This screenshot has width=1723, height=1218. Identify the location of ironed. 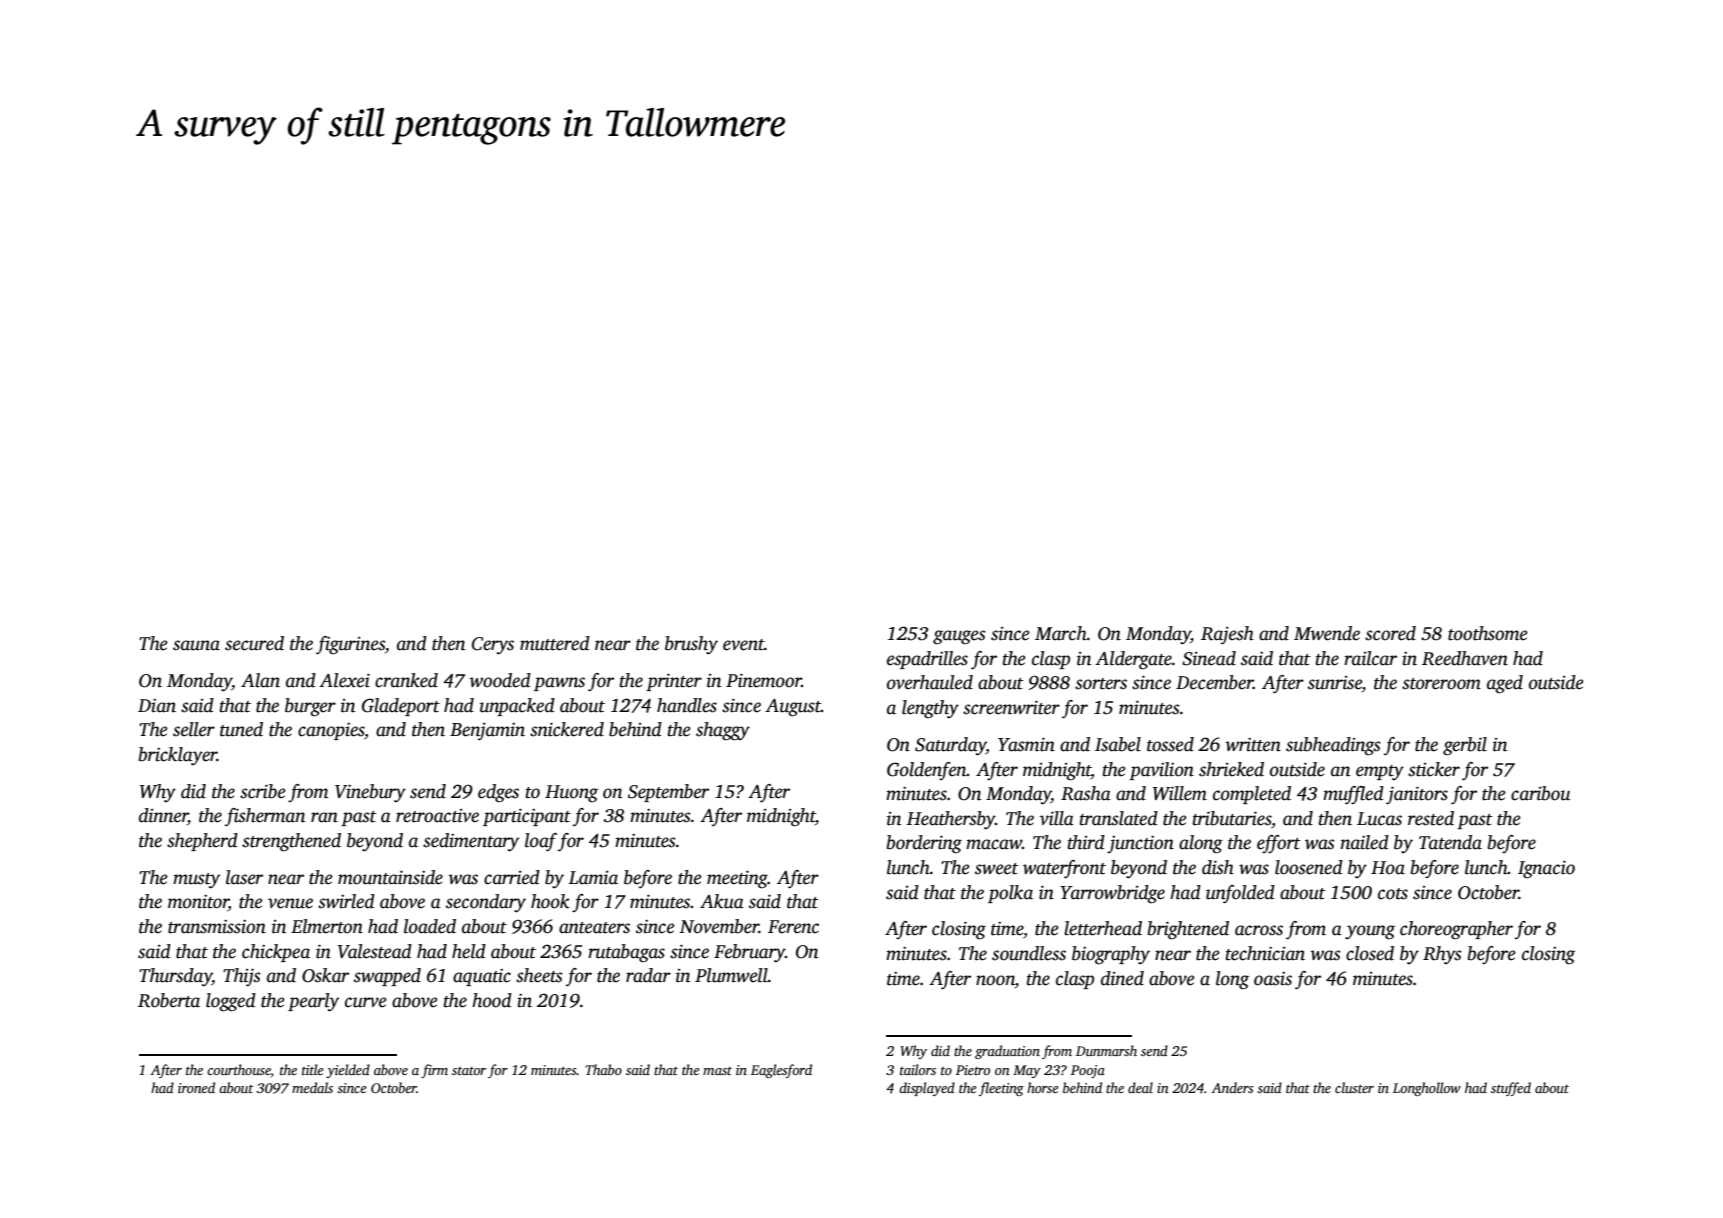
(196, 1087).
